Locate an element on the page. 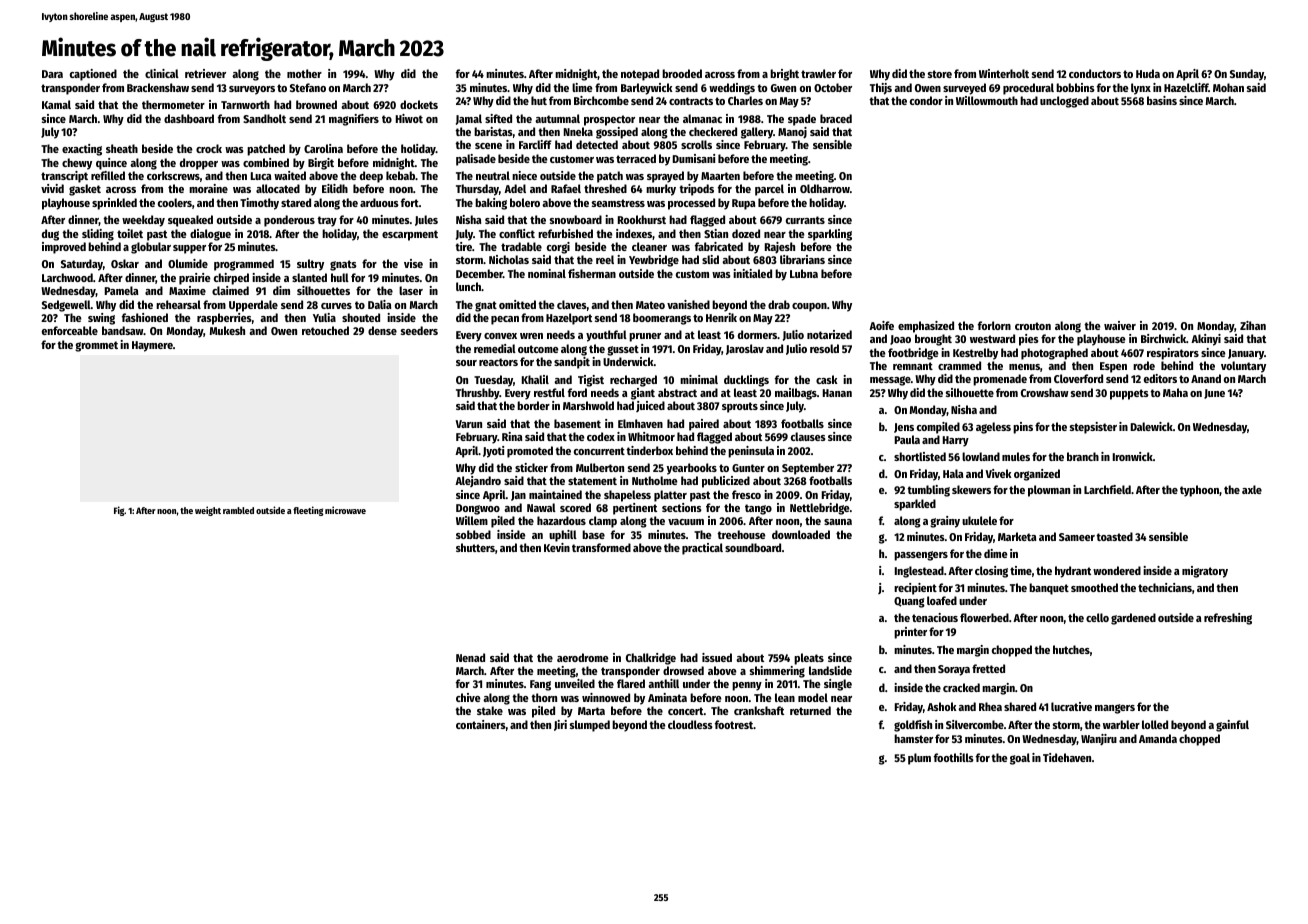 The image size is (1308, 924). winnowed is located at coordinates (606, 697).
